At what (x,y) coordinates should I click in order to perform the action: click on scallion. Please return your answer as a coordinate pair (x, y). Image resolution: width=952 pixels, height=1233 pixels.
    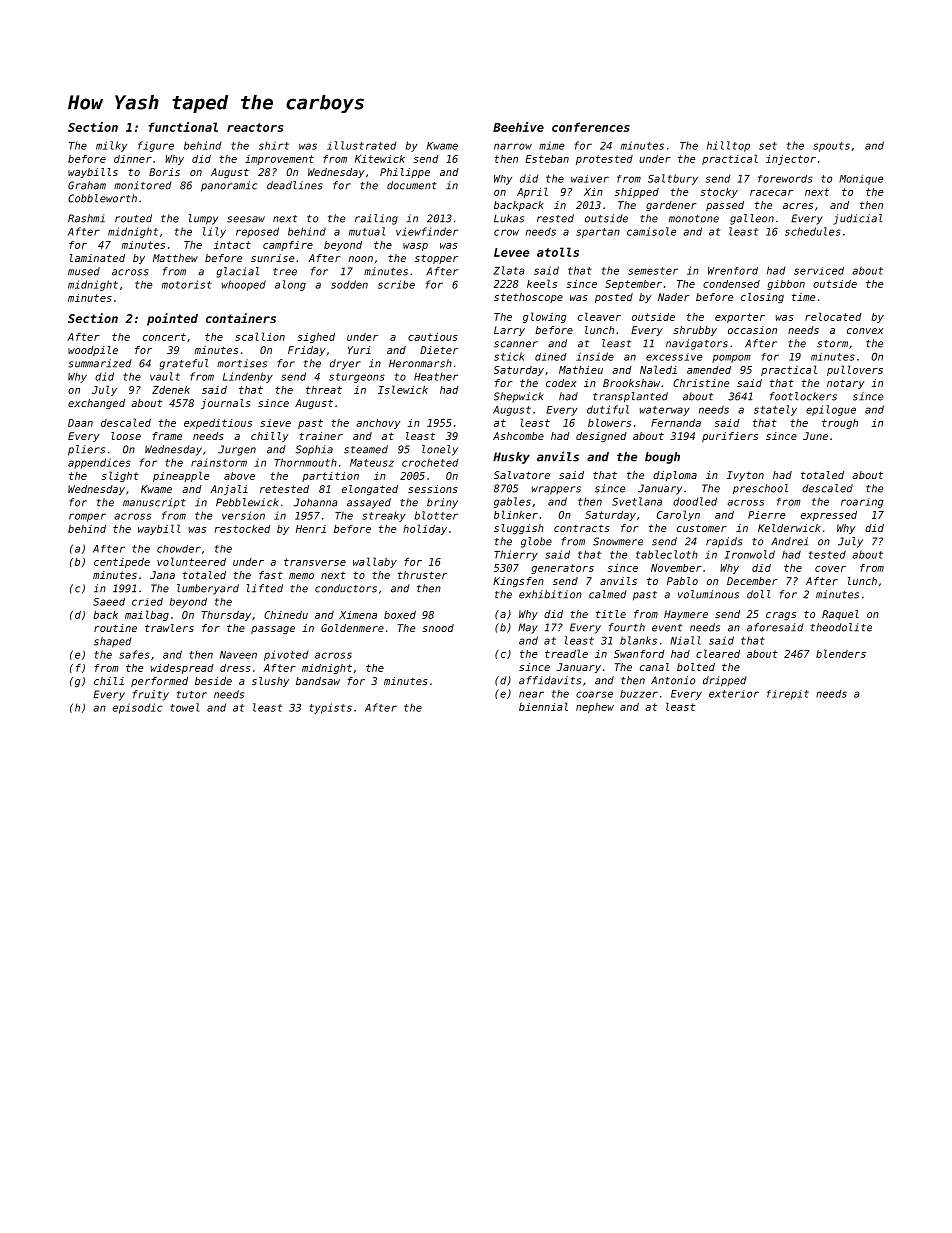
    Looking at the image, I should click on (260, 336).
